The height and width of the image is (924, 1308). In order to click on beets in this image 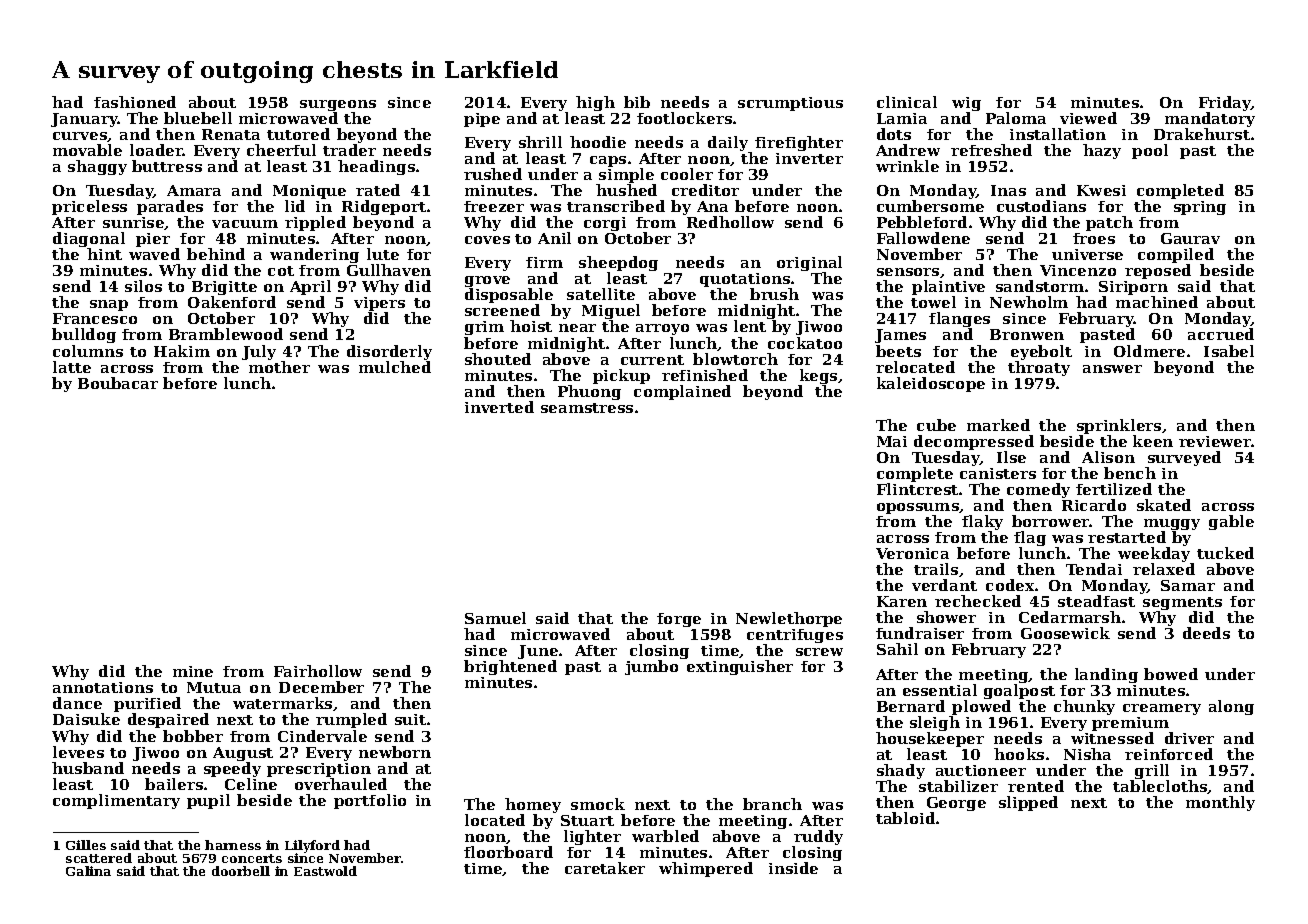, I will do `click(898, 351)`.
